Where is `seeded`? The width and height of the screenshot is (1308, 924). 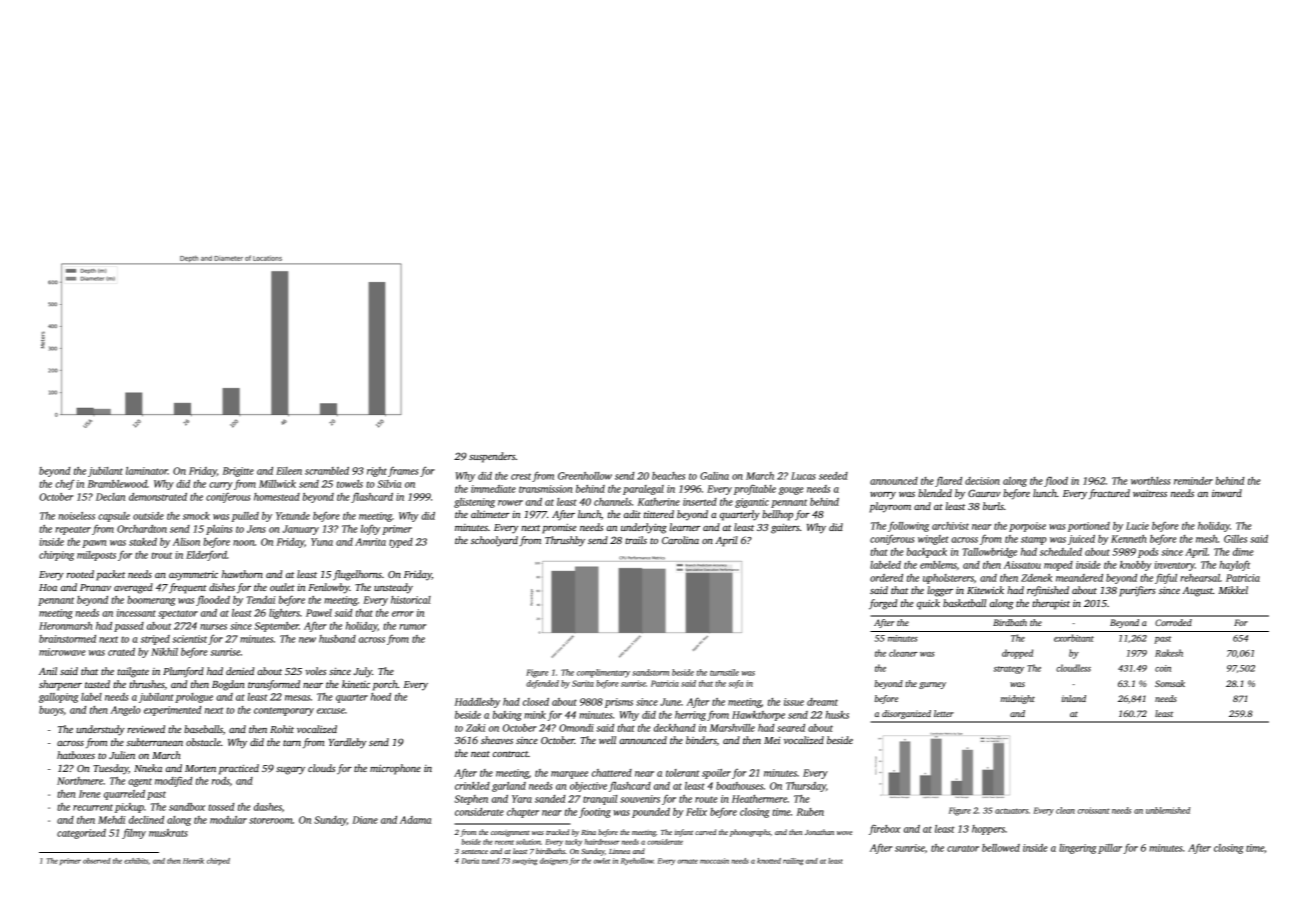 seeded is located at coordinates (833, 476).
